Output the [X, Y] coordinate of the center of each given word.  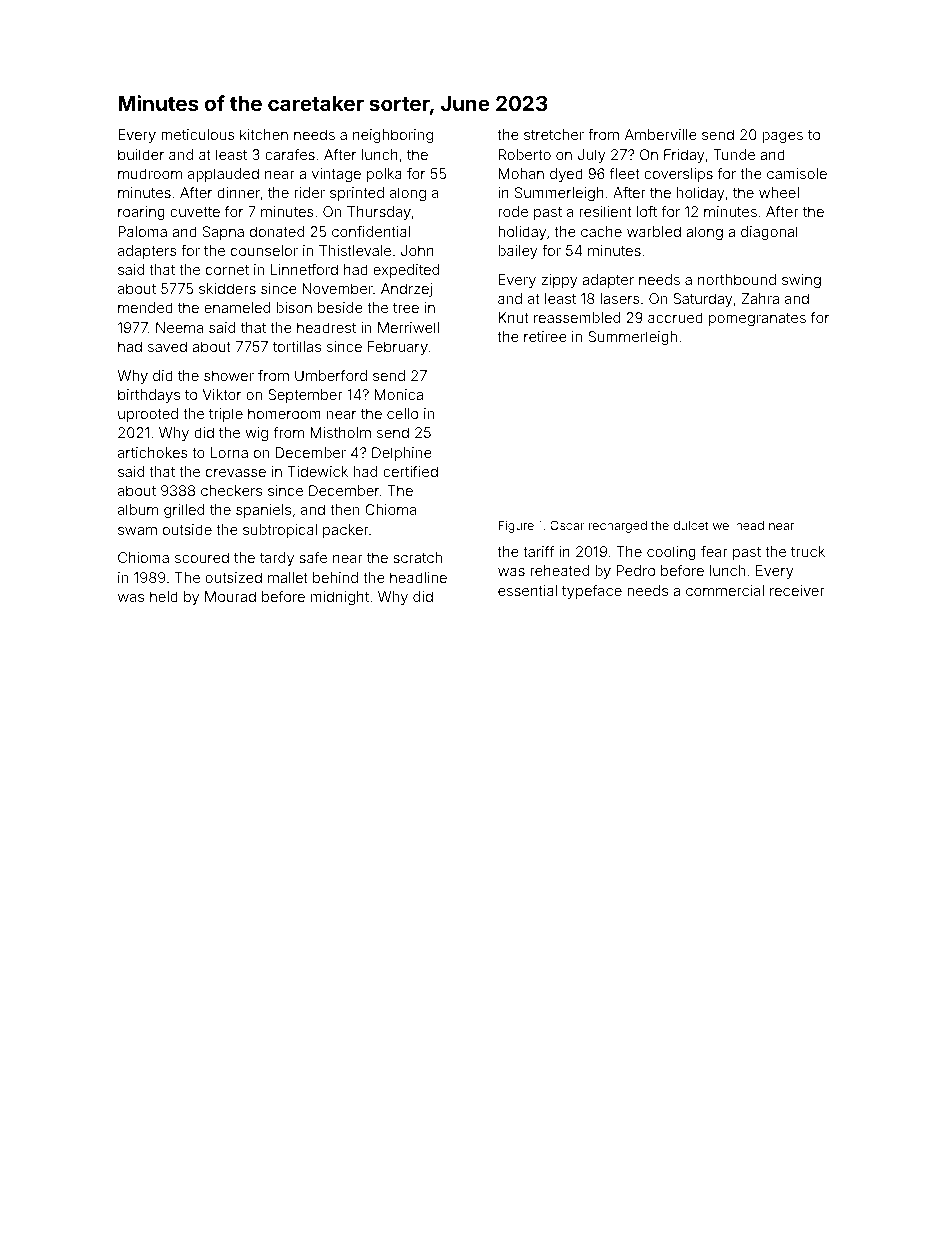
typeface [592, 592]
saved [167, 346]
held [164, 596]
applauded [223, 175]
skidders [227, 288]
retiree [545, 336]
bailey [518, 252]
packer [346, 531]
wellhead [738, 525]
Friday [684, 156]
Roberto [525, 154]
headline [418, 577]
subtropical [280, 531]
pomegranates [757, 319]
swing [801, 281]
